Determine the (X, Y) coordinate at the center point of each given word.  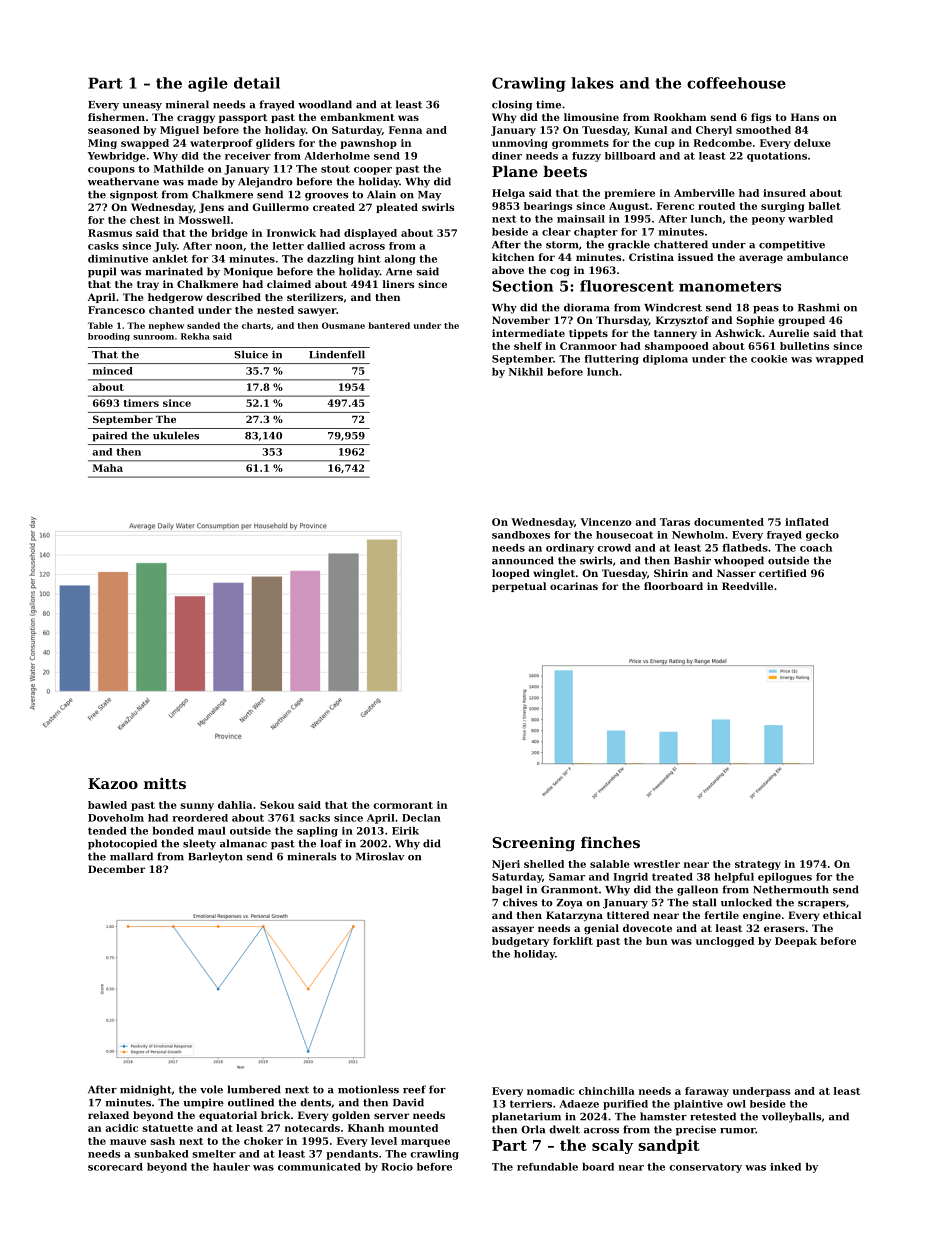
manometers (730, 286)
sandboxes (521, 535)
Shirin (671, 573)
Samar (567, 877)
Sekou (277, 805)
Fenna (405, 130)
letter (288, 246)
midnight (146, 1090)
